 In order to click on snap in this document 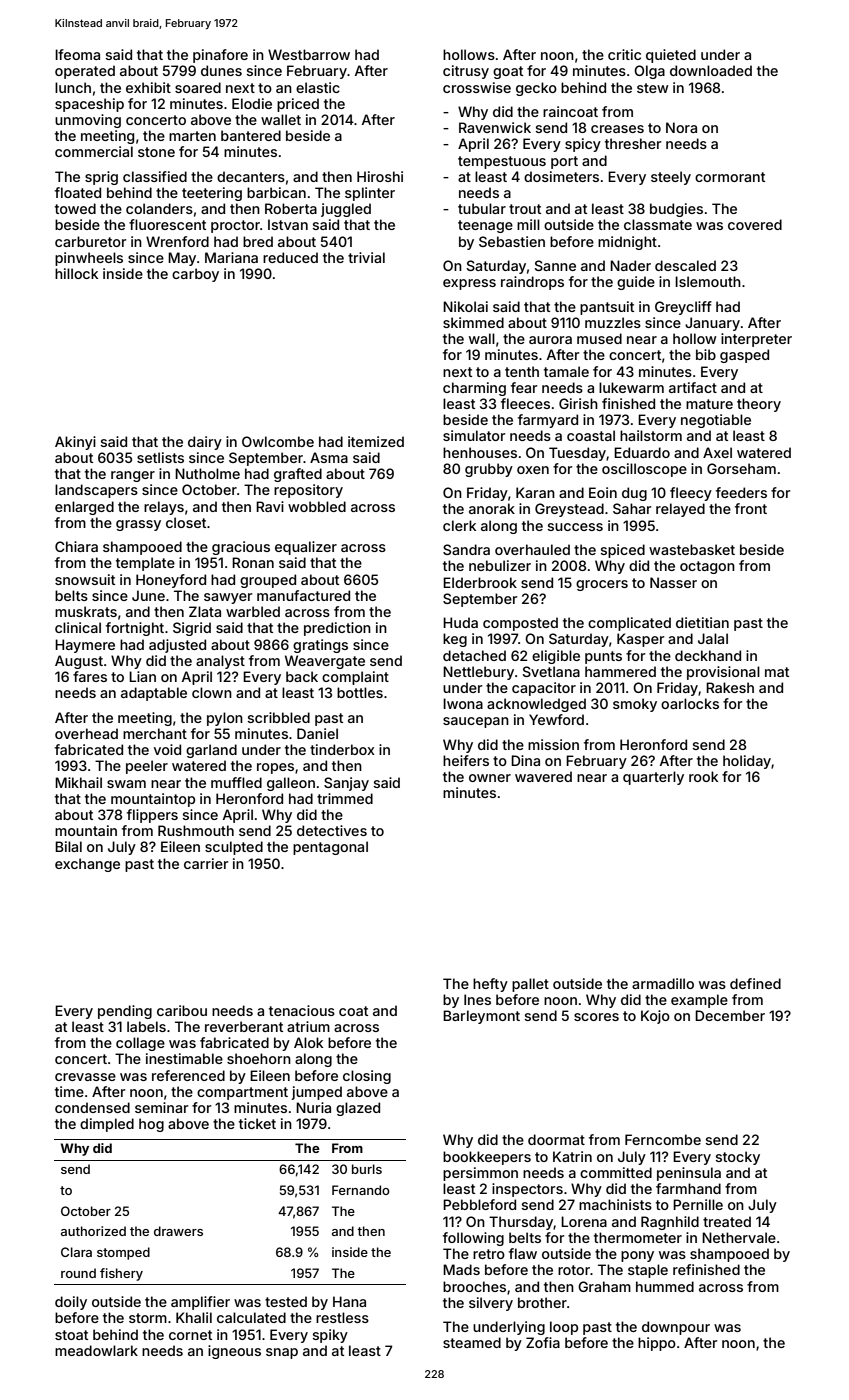, I will do `click(282, 1353)`.
